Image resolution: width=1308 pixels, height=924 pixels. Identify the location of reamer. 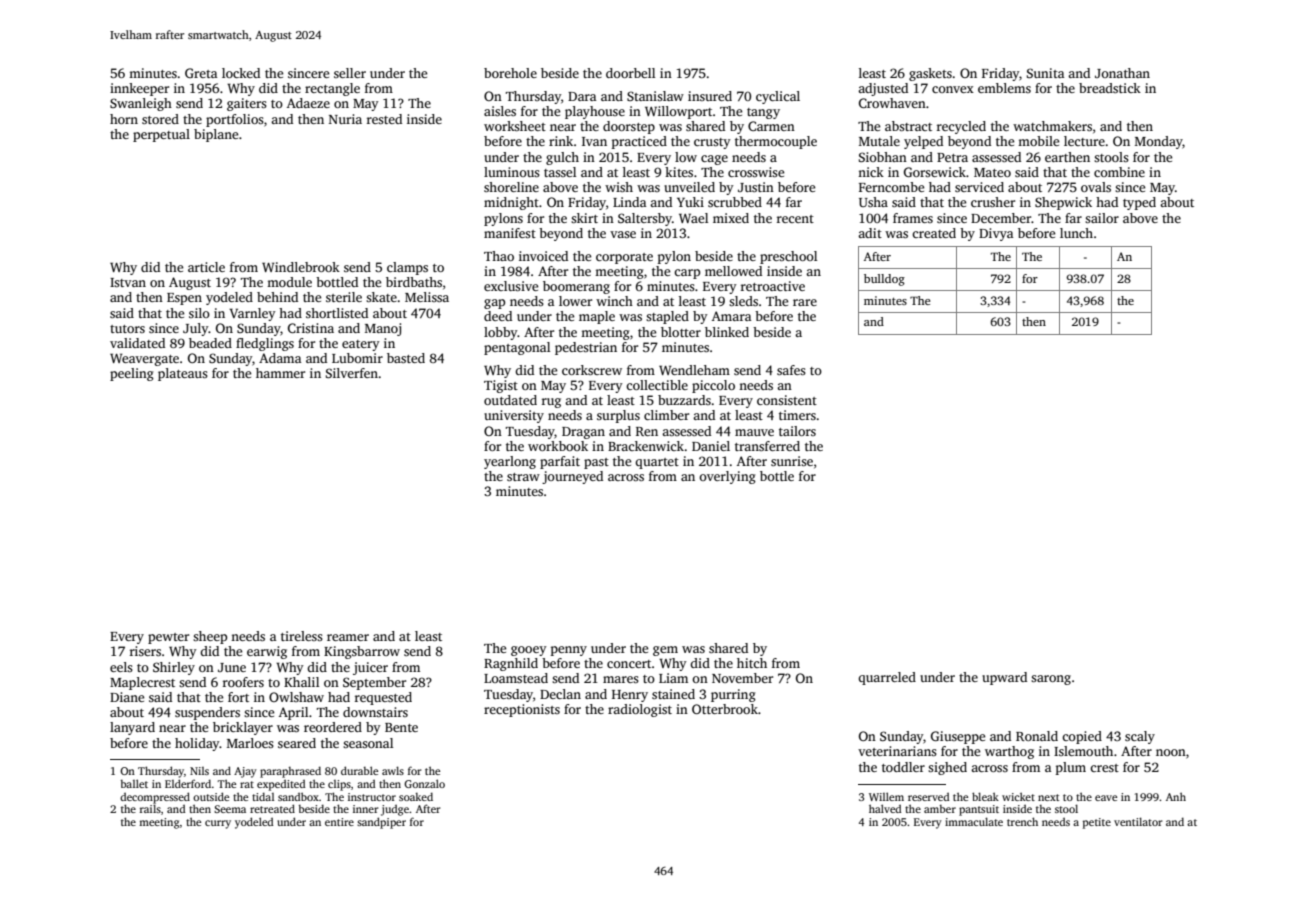
(348, 637).
